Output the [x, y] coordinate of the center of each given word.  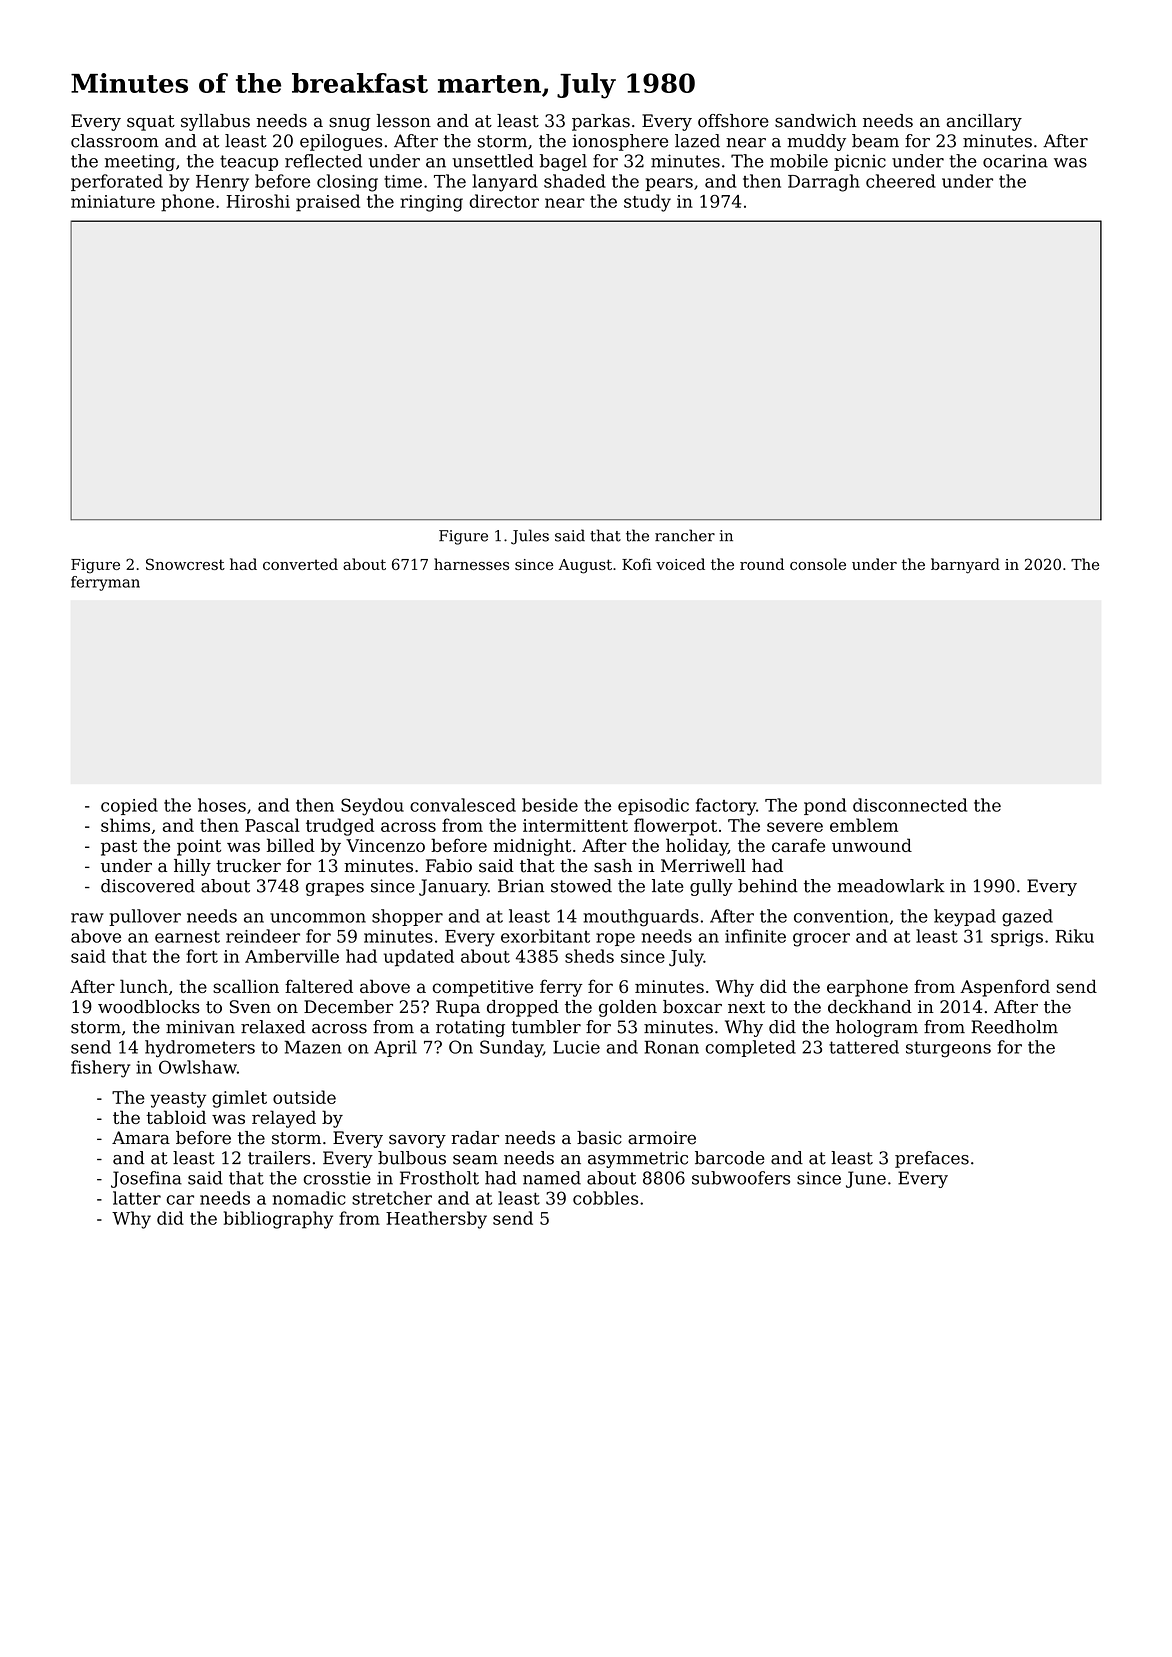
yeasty [178, 1100]
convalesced [463, 805]
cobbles [605, 1198]
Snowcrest [185, 564]
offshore [733, 121]
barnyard [965, 566]
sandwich [816, 121]
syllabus [215, 122]
